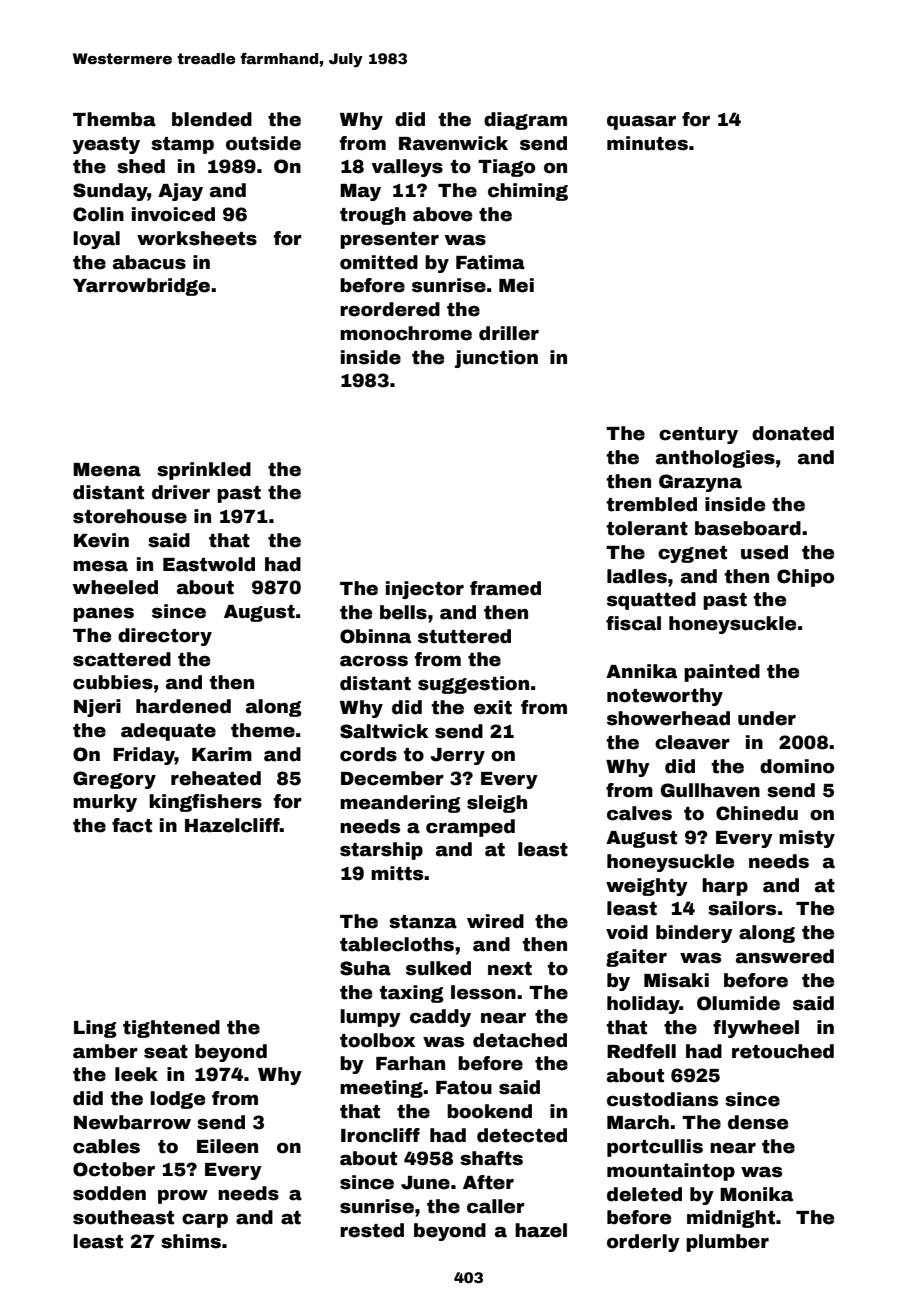 This screenshot has width=908, height=1316. What do you see at coordinates (641, 123) in the screenshot?
I see `quasar` at bounding box center [641, 123].
